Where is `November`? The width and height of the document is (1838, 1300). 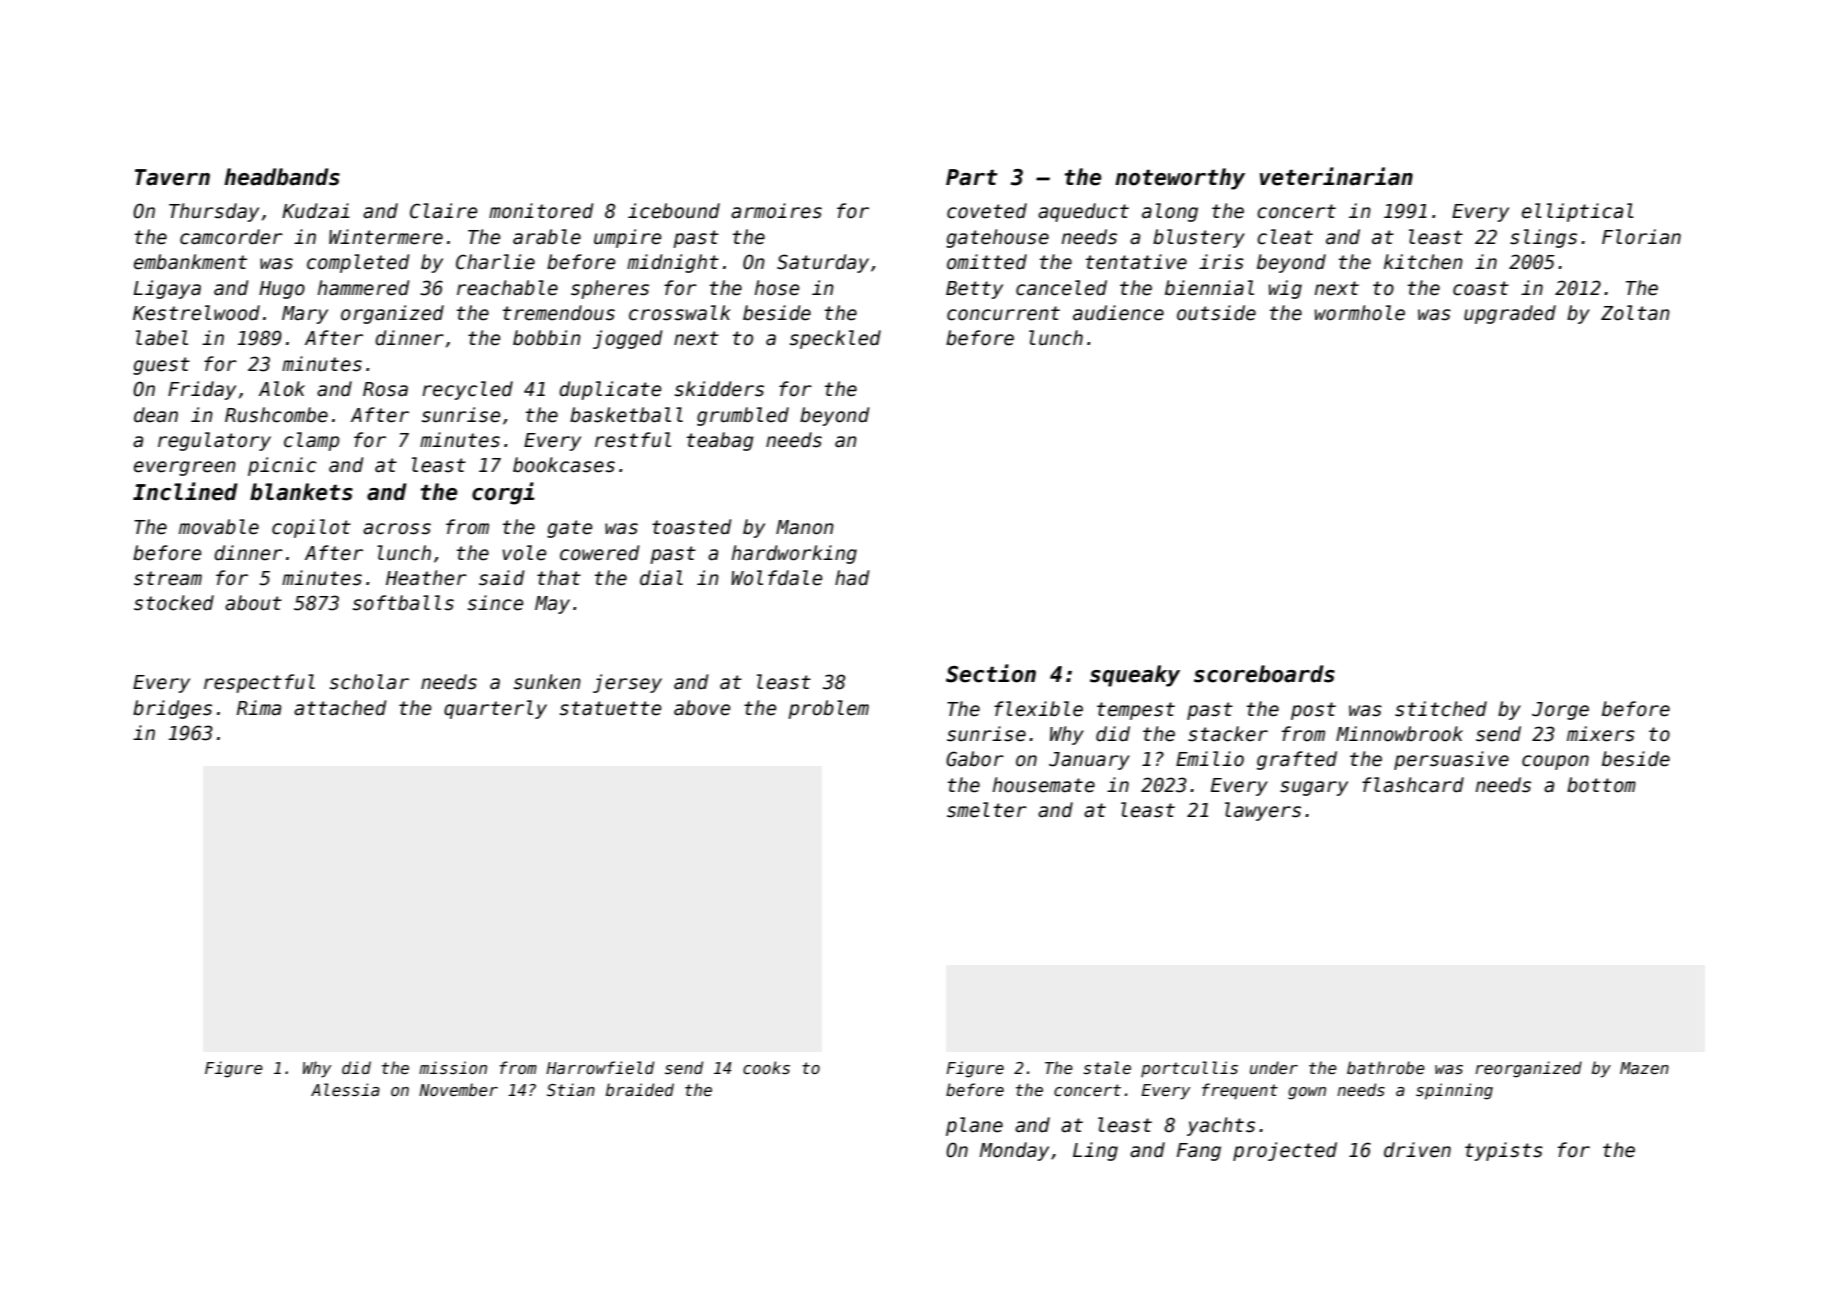
November is located at coordinates (458, 1089).
